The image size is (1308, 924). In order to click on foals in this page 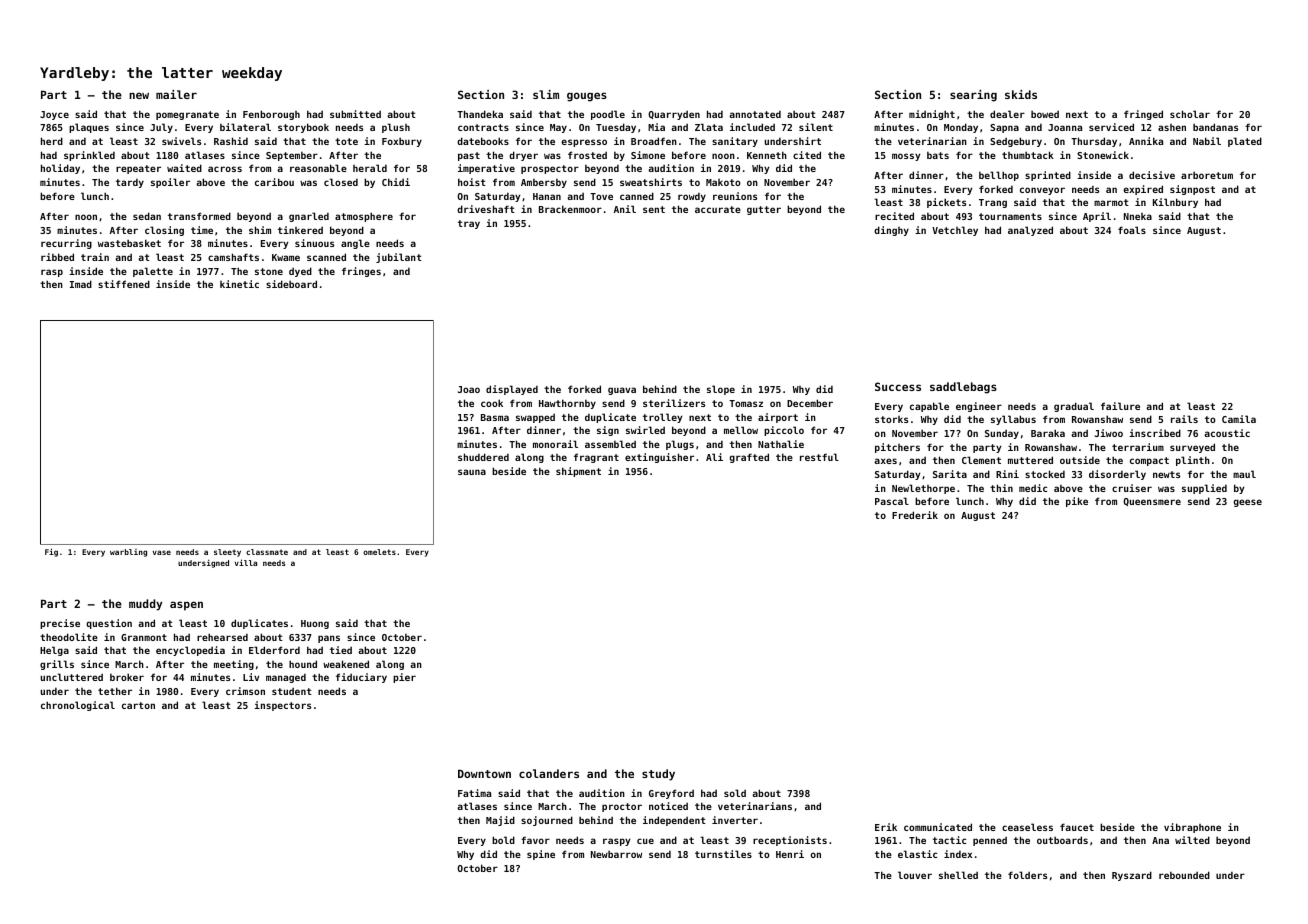, I will do `click(1132, 230)`.
